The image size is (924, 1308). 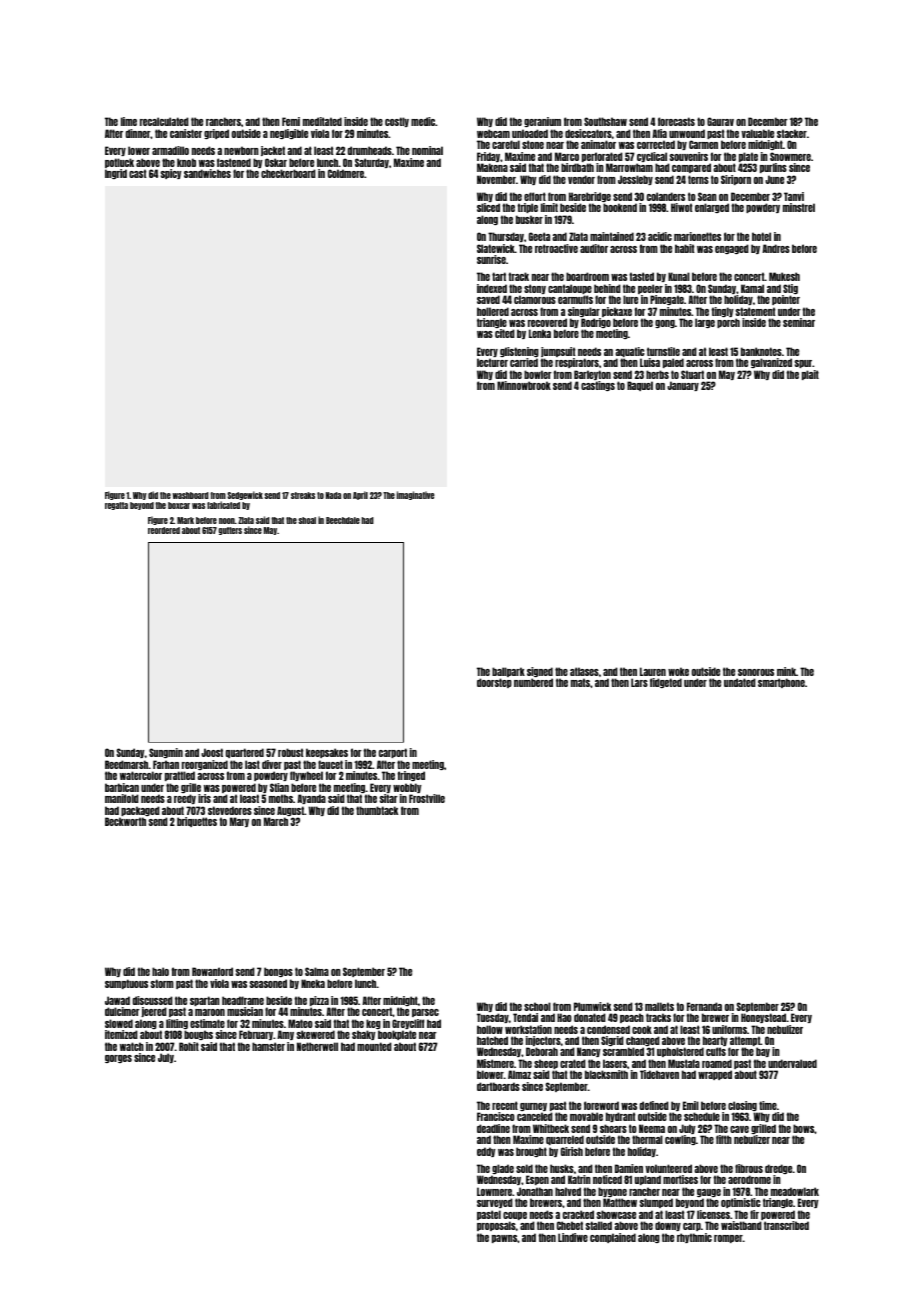 What do you see at coordinates (504, 1239) in the screenshot?
I see `pawns` at bounding box center [504, 1239].
